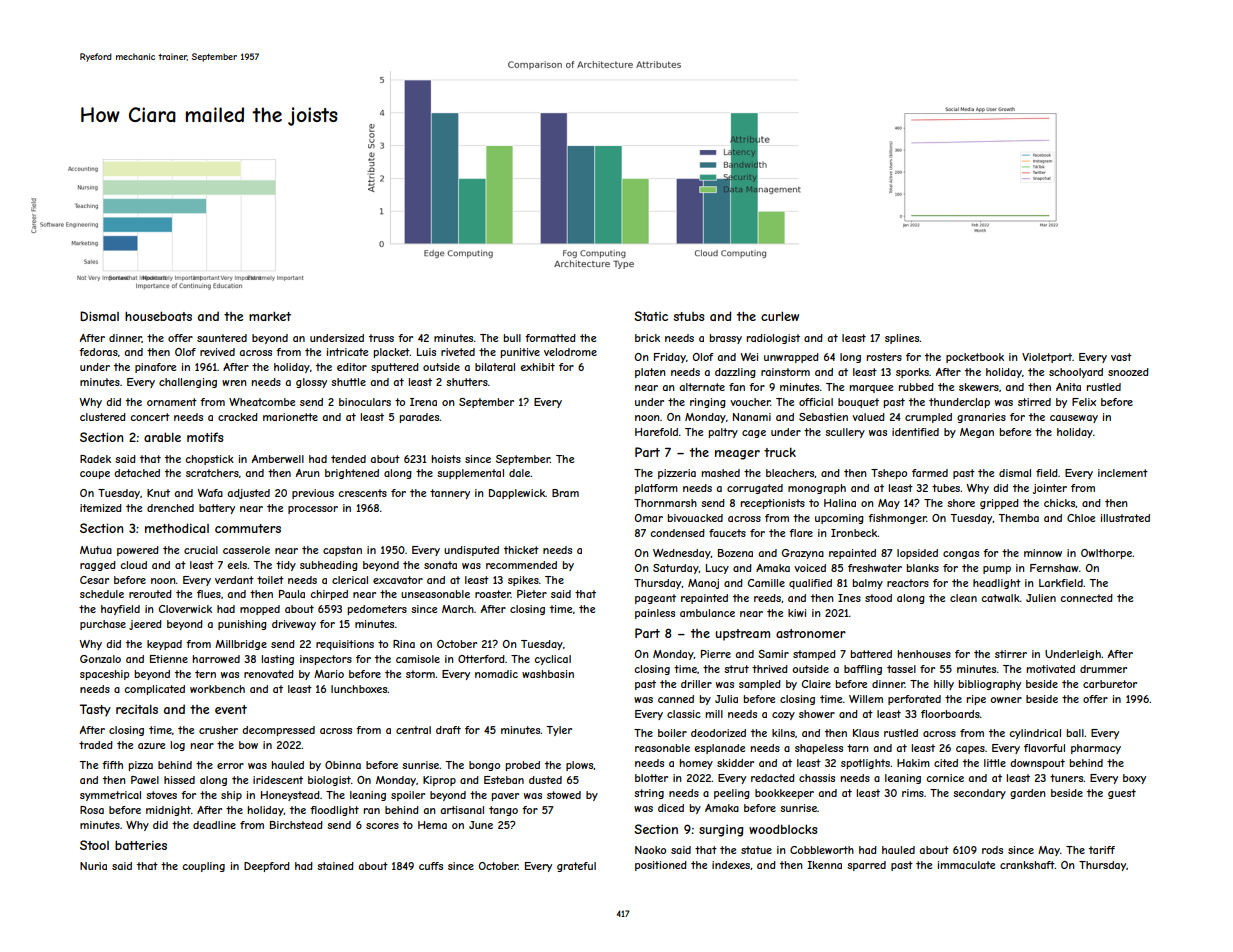 This screenshot has height=952, width=1233. Describe the element at coordinates (559, 731) in the screenshot. I see `Tyler` at that location.
